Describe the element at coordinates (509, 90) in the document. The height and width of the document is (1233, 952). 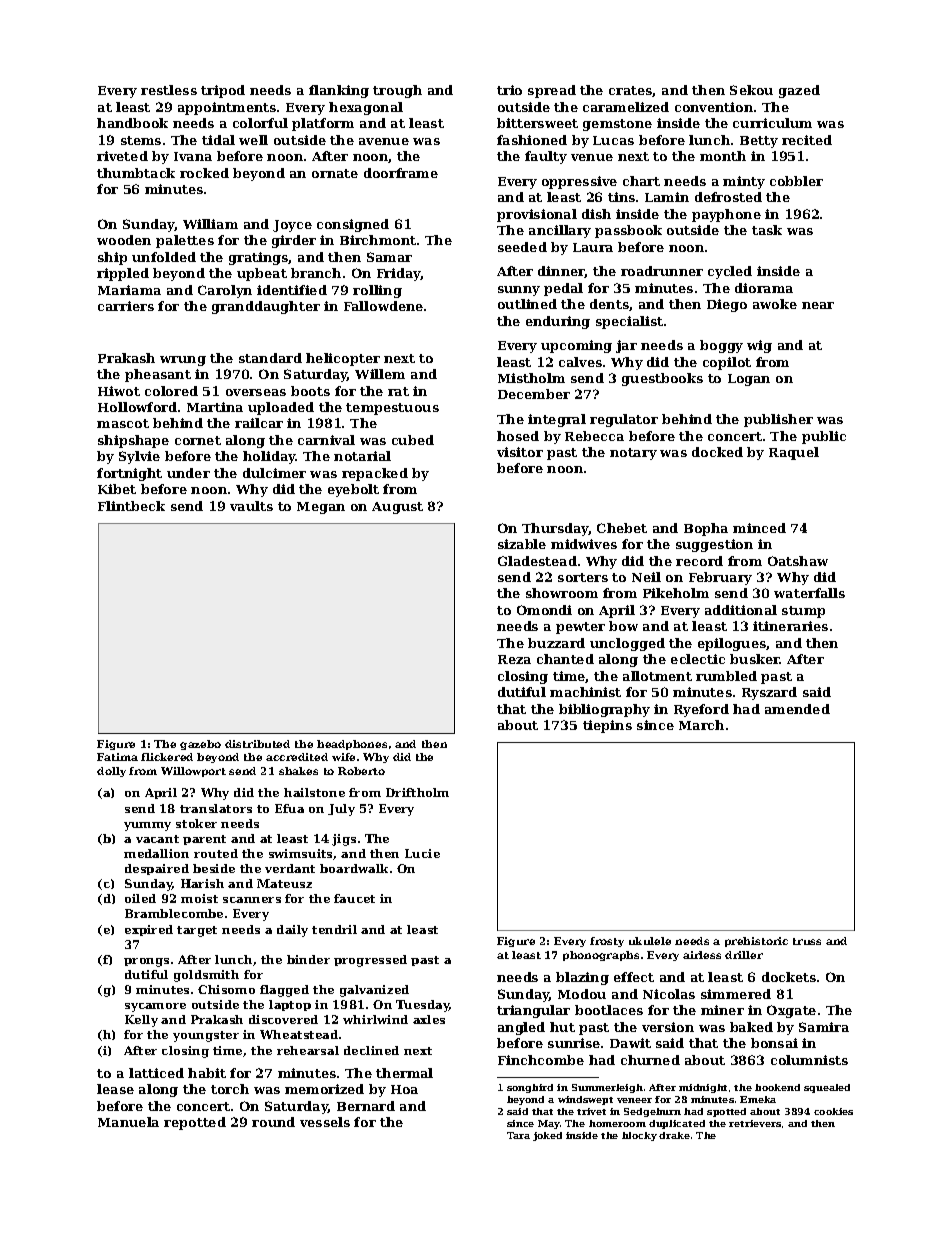
I see `trio` at that location.
